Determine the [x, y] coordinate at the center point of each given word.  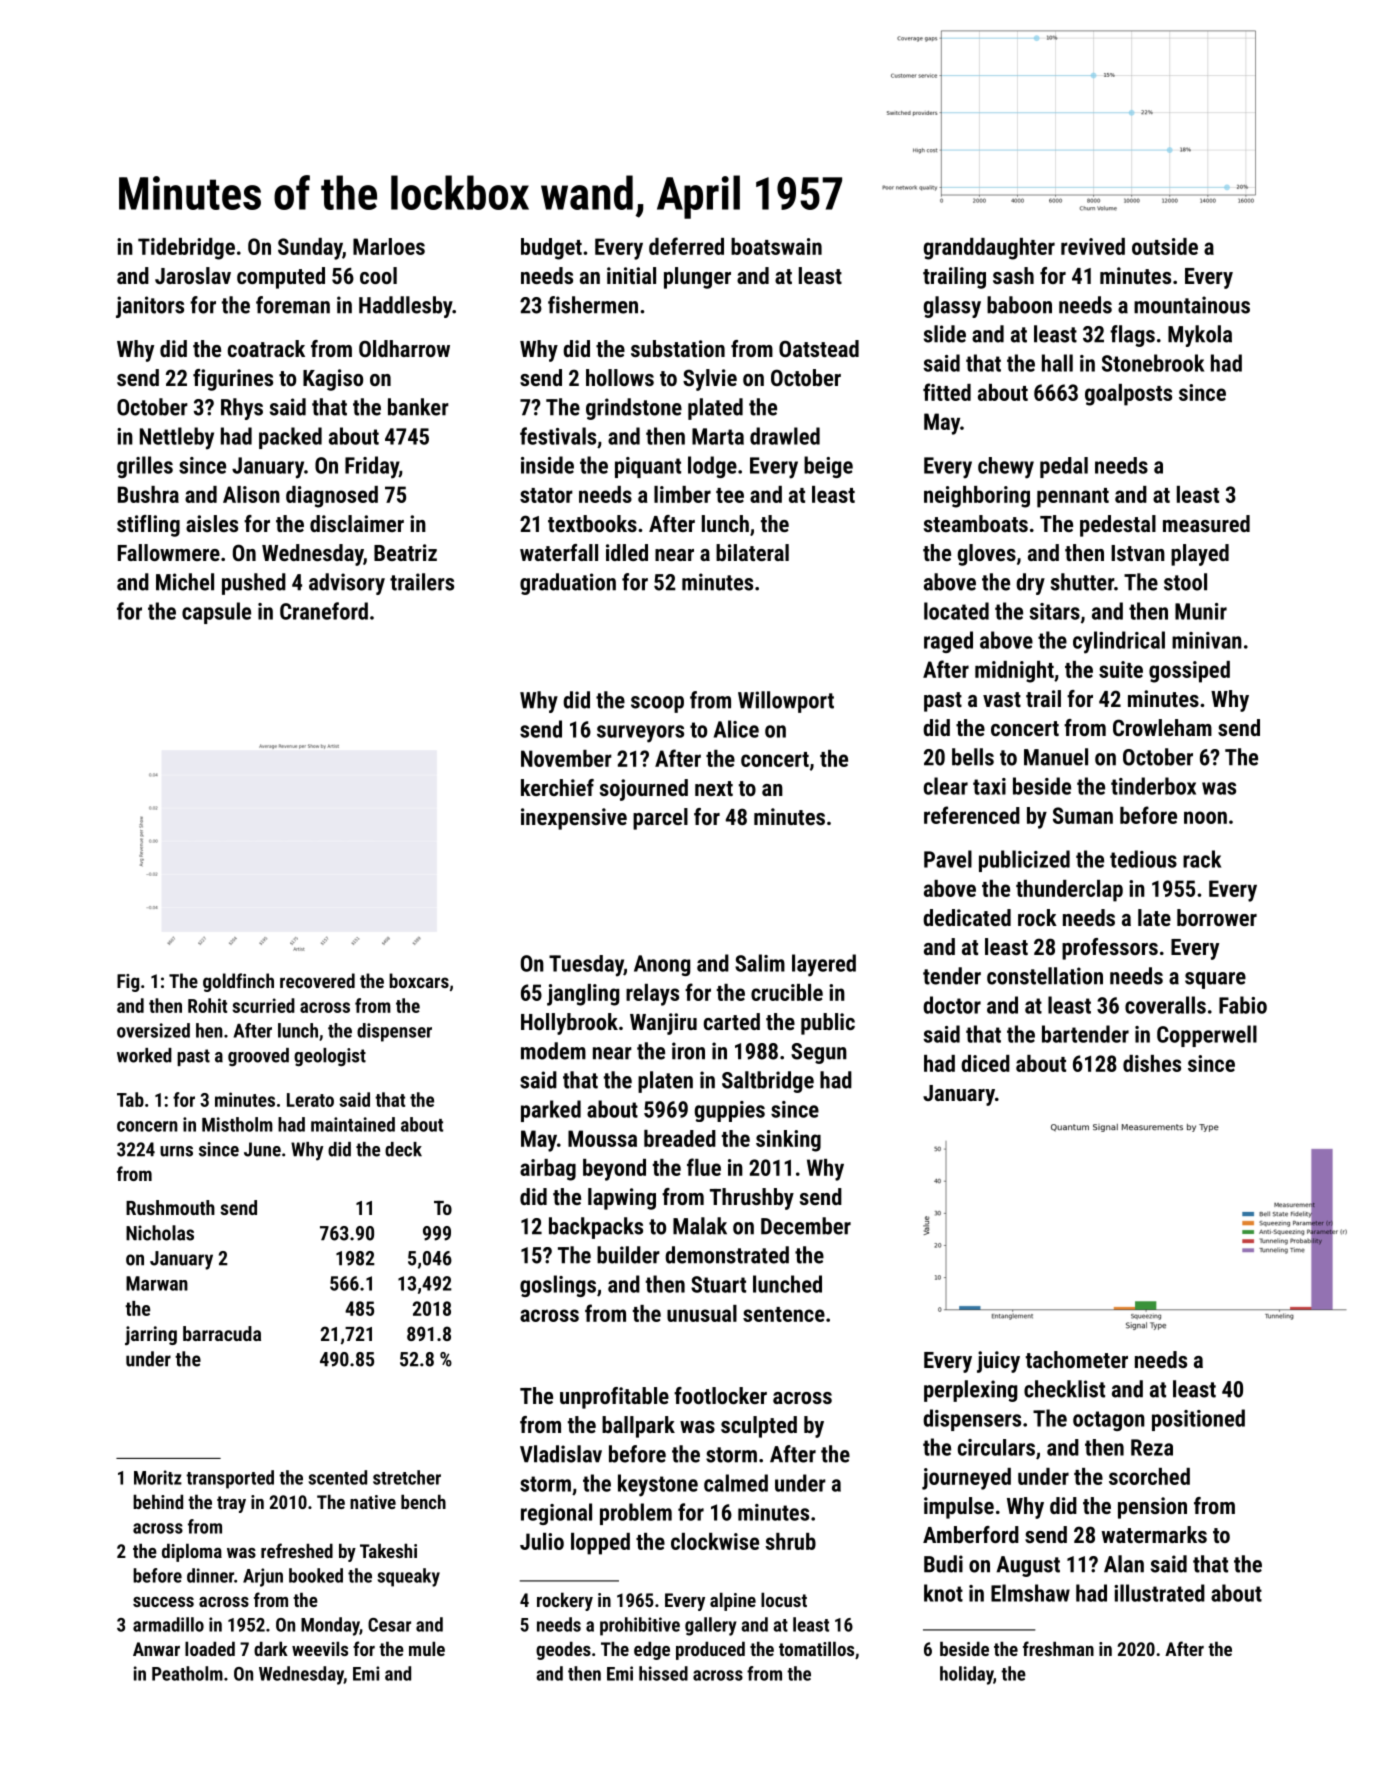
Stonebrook [1153, 363]
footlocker [720, 1395]
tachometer [1077, 1359]
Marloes [389, 246]
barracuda [222, 1333]
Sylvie [710, 380]
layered [824, 965]
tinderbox [1153, 786]
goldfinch [238, 982]
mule [427, 1648]
